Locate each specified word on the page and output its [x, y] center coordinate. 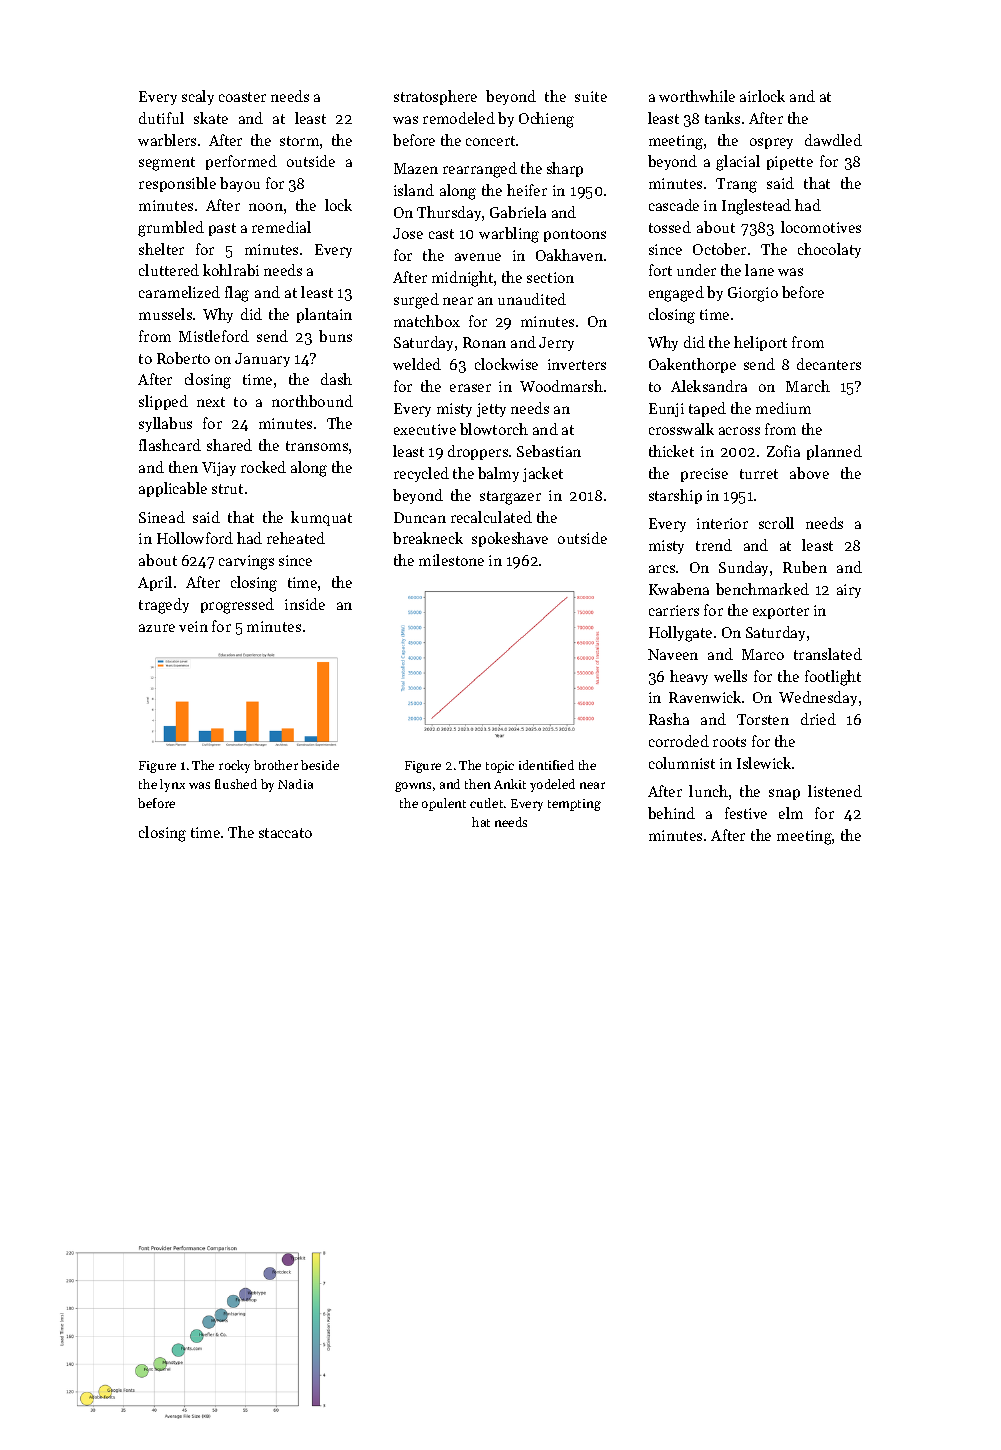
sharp [565, 169]
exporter [781, 612]
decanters [829, 364]
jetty [491, 410]
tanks [722, 118]
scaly [198, 97]
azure [157, 628]
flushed [236, 784]
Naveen [673, 654]
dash [336, 379]
